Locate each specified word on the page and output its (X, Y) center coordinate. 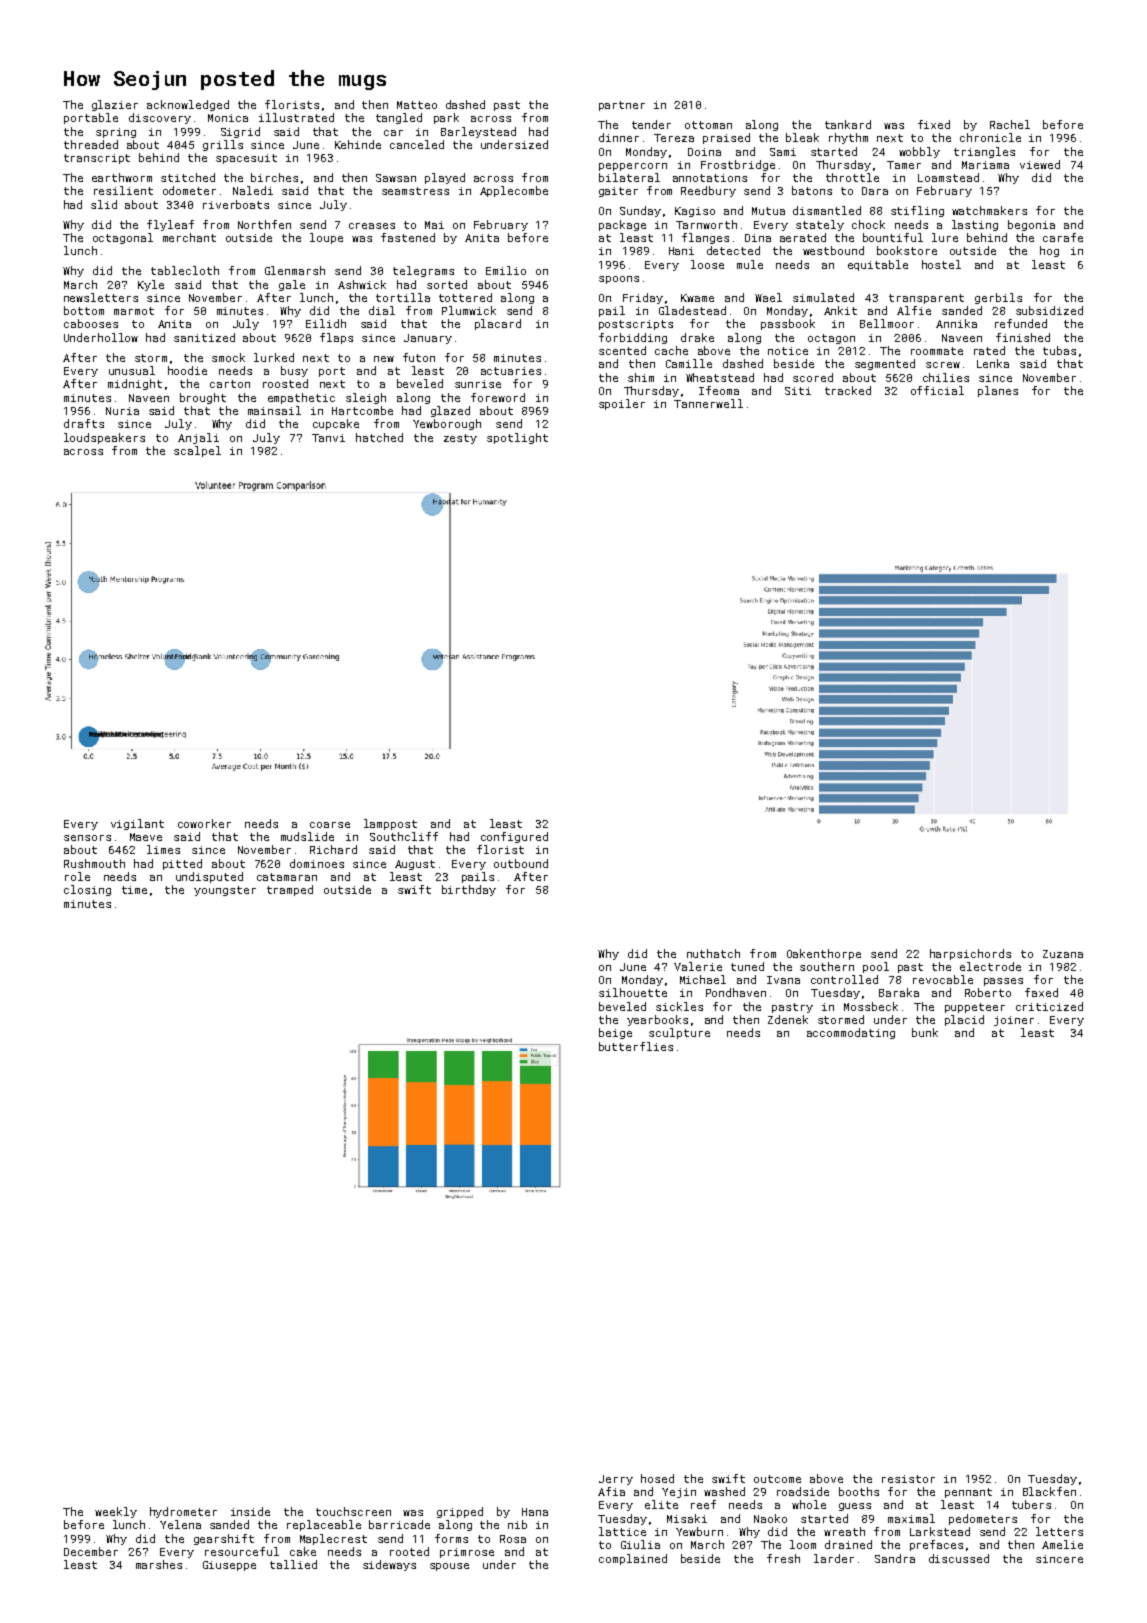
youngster (225, 891)
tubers (1031, 1504)
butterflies (636, 1046)
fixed (934, 124)
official (937, 390)
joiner (1014, 1021)
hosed (657, 1478)
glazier (115, 105)
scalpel (197, 451)
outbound (521, 863)
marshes (159, 1564)
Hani (681, 251)
